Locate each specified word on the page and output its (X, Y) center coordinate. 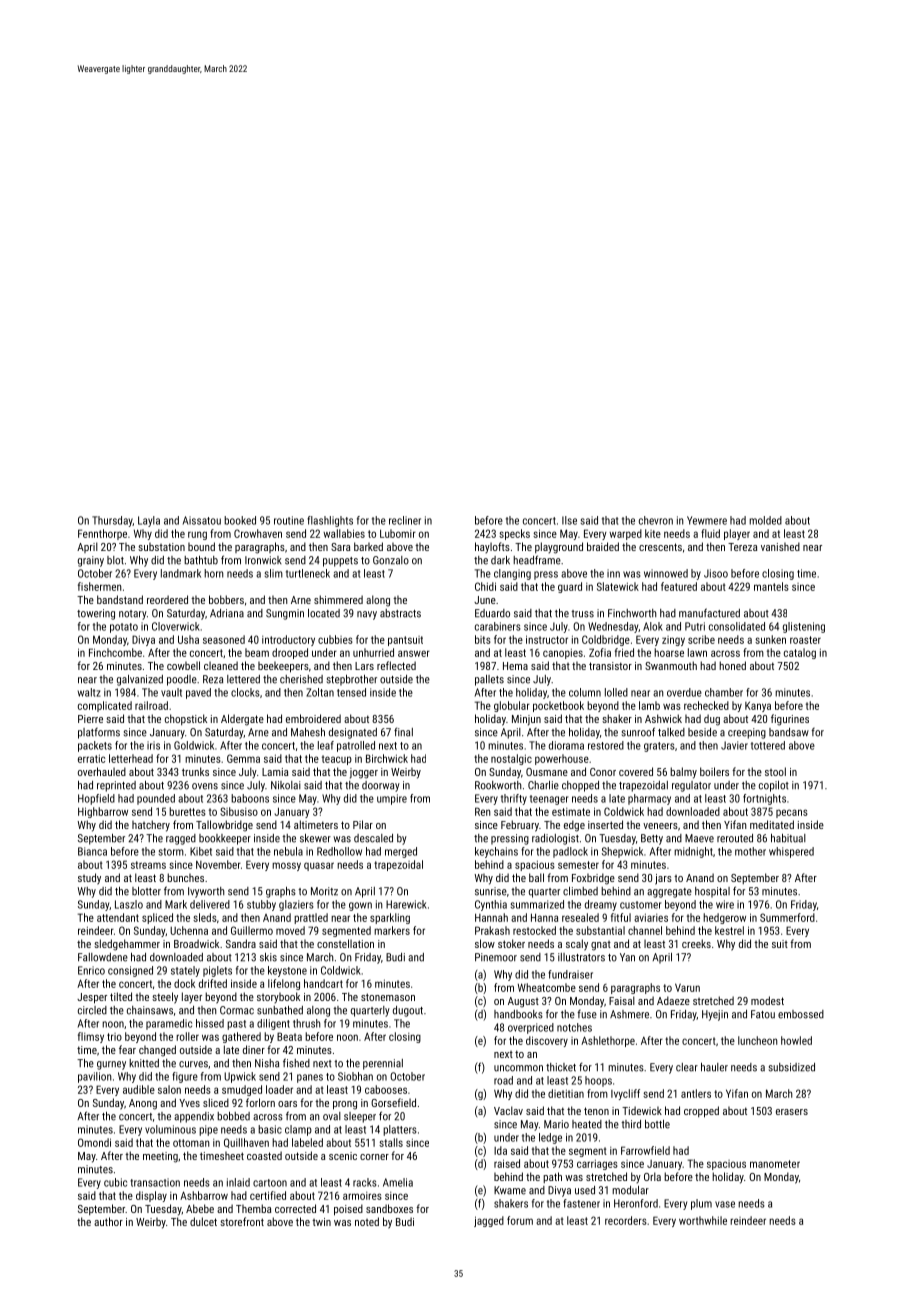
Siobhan (355, 1076)
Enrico (91, 970)
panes (310, 1078)
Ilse (569, 520)
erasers (792, 1112)
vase (725, 1204)
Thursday (112, 521)
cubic (115, 1182)
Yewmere (707, 520)
